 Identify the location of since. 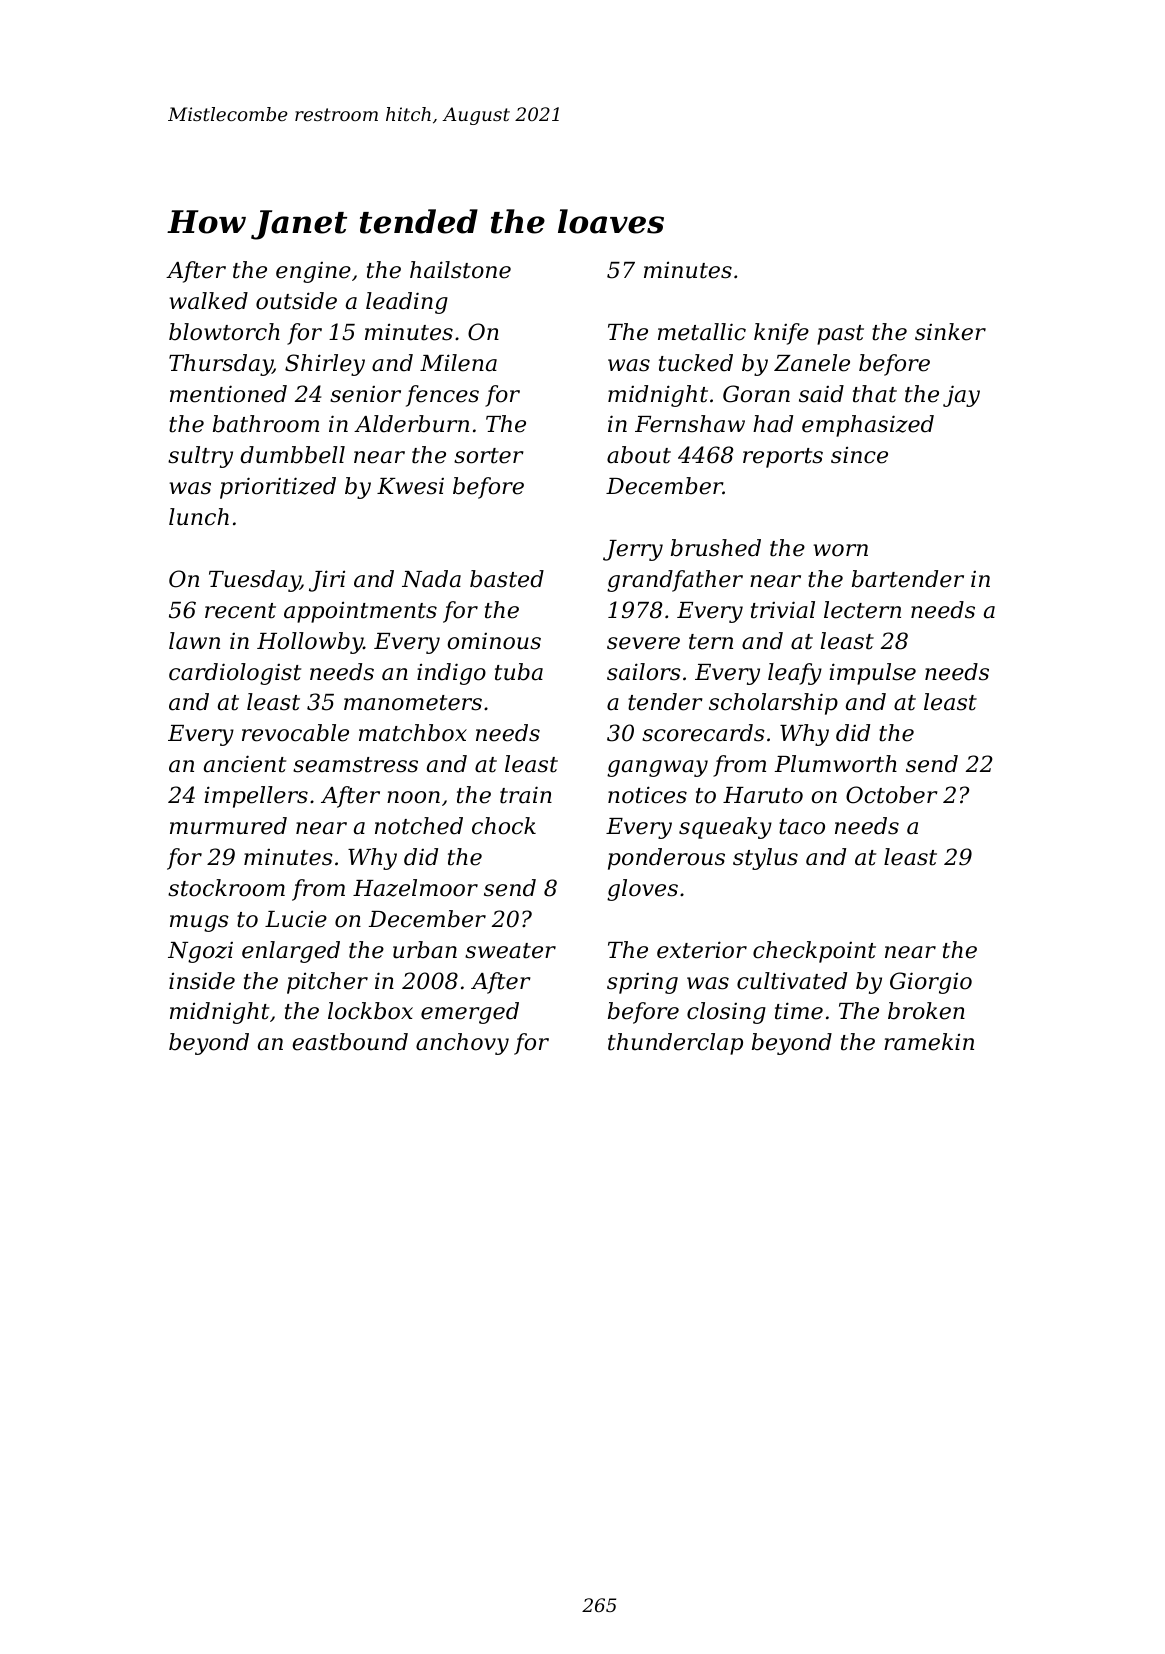
(859, 455).
